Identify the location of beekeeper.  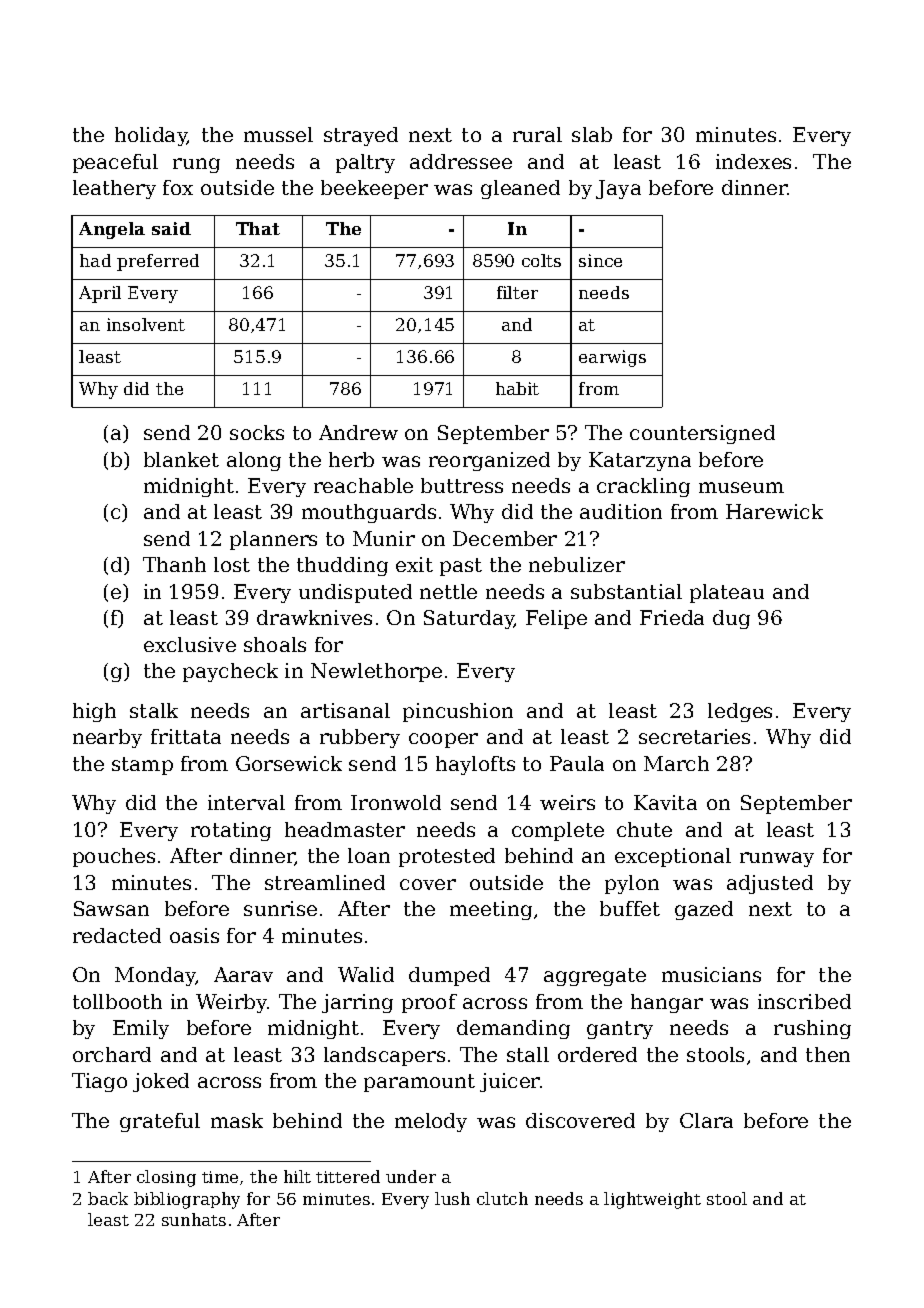
(374, 189).
